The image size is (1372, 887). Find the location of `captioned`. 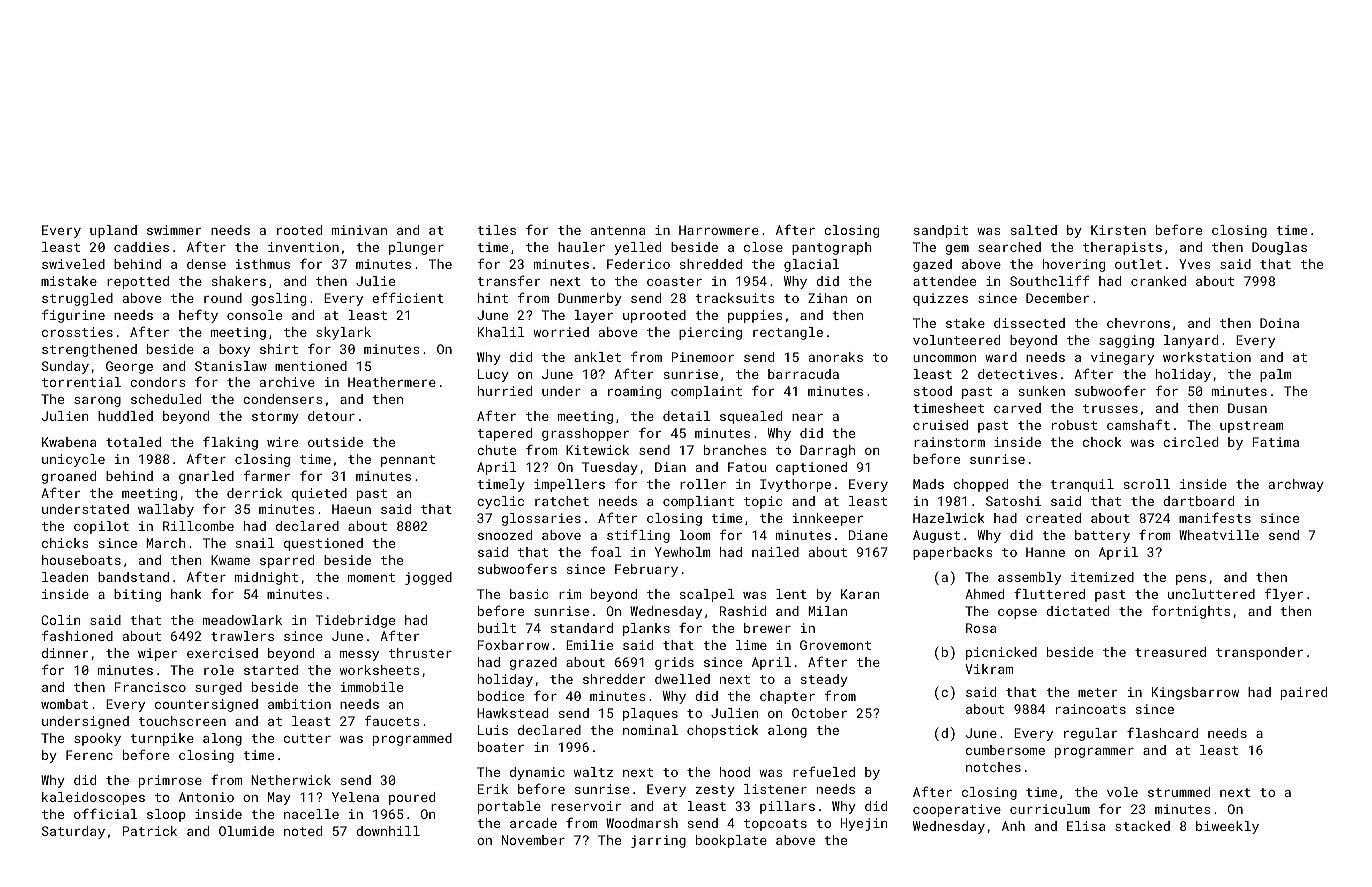

captioned is located at coordinates (811, 468).
